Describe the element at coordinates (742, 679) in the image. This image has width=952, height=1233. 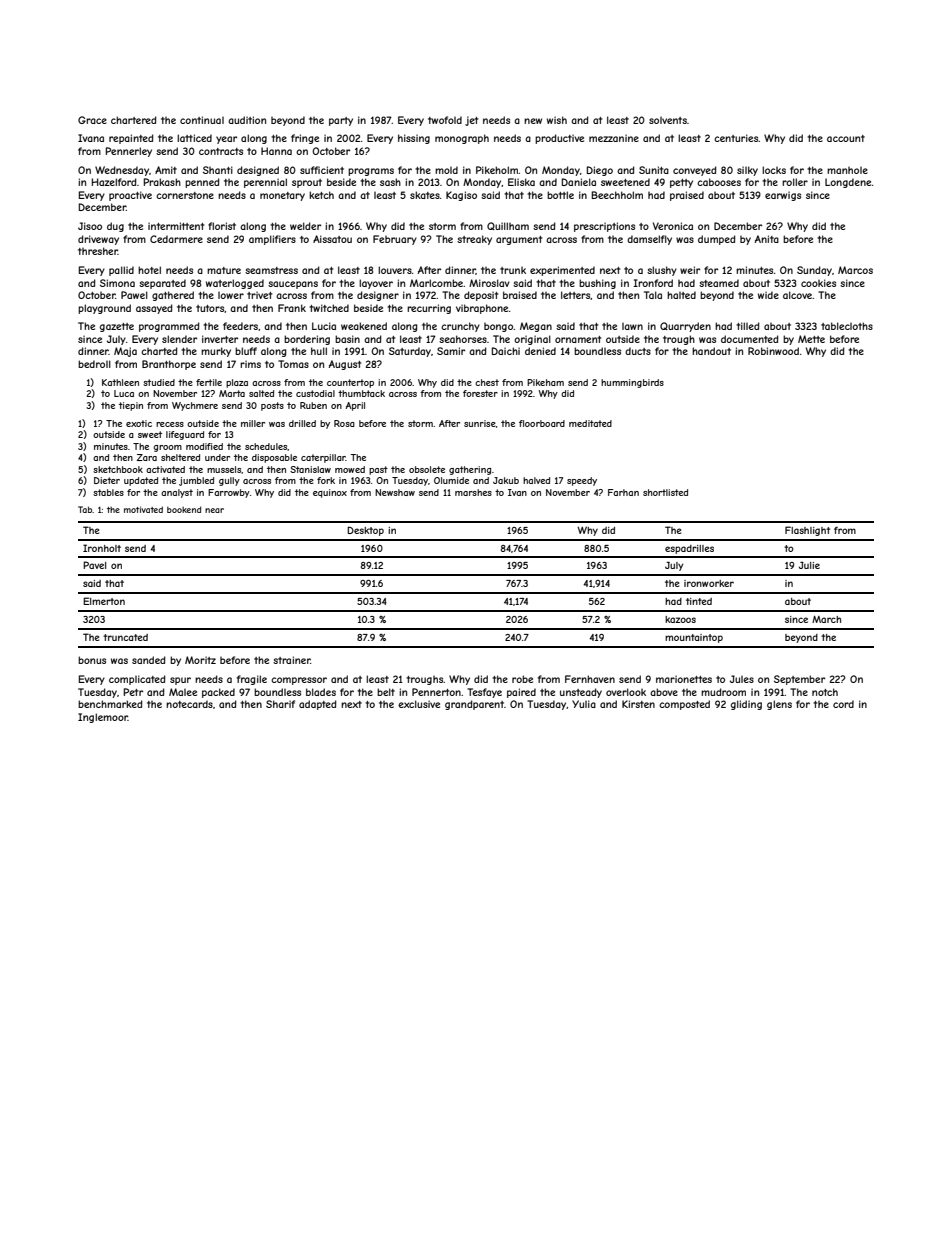
I see `Jules` at that location.
